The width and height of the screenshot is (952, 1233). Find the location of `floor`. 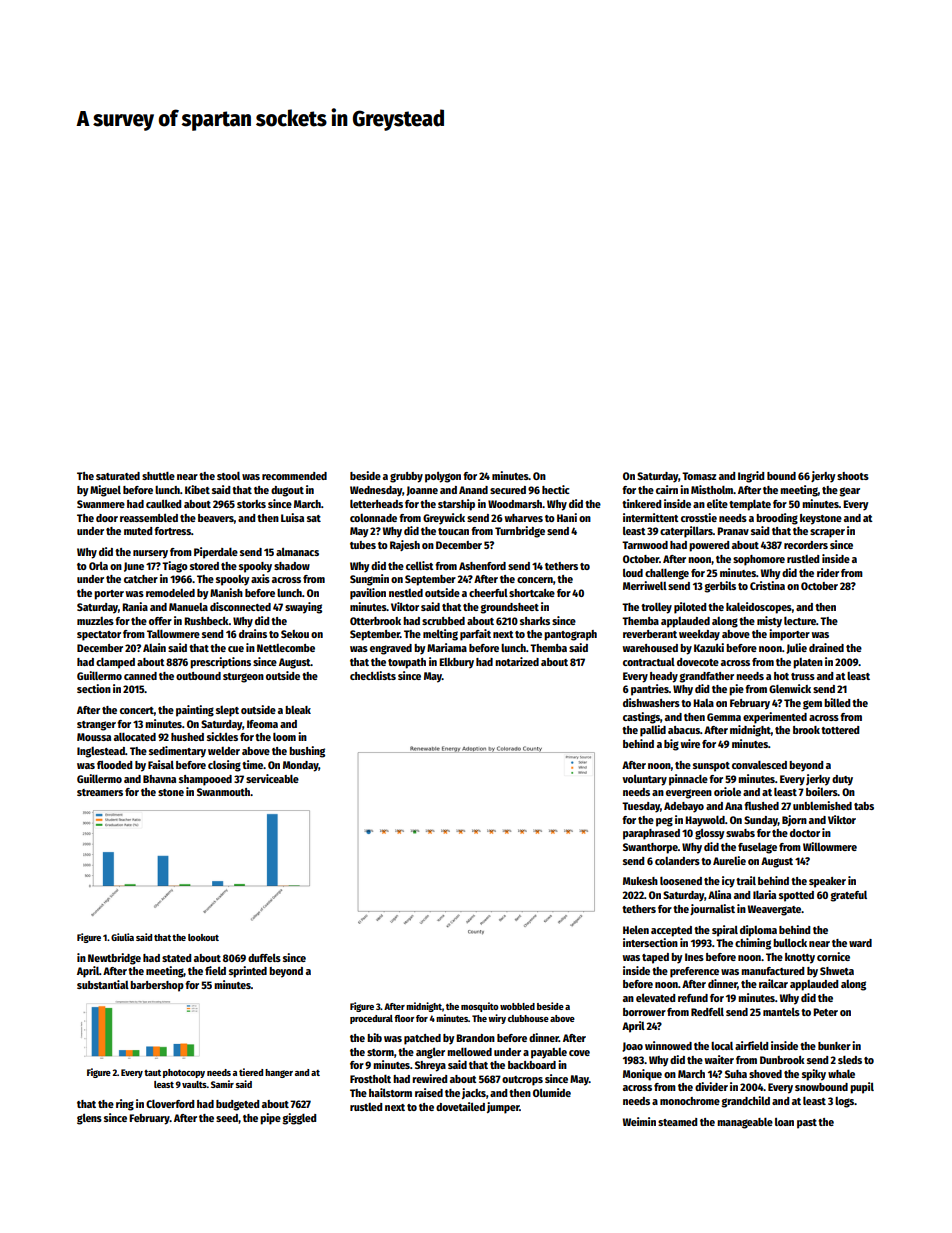

floor is located at coordinates (404, 1018).
